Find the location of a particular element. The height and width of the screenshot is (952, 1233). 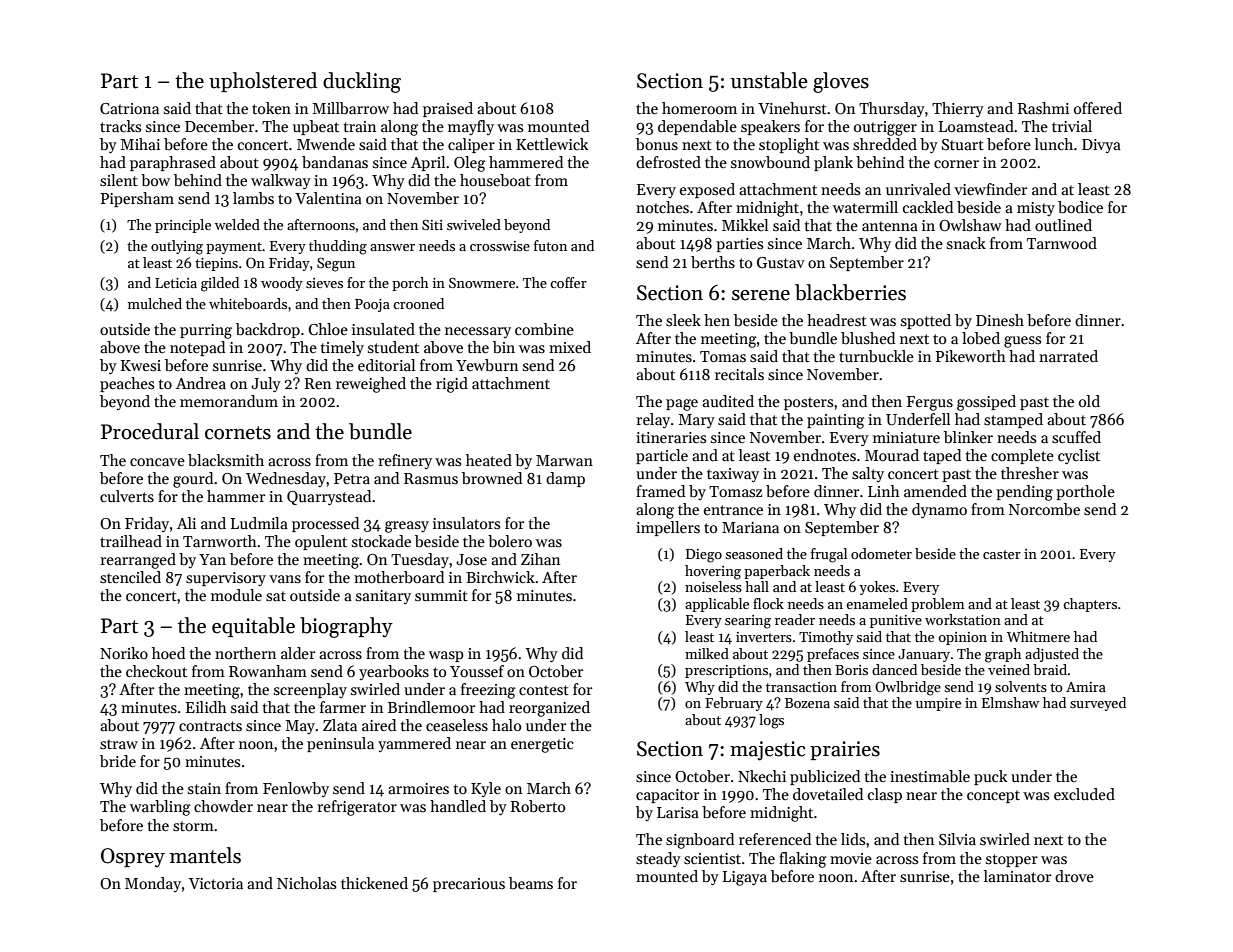

unstable is located at coordinates (769, 80).
